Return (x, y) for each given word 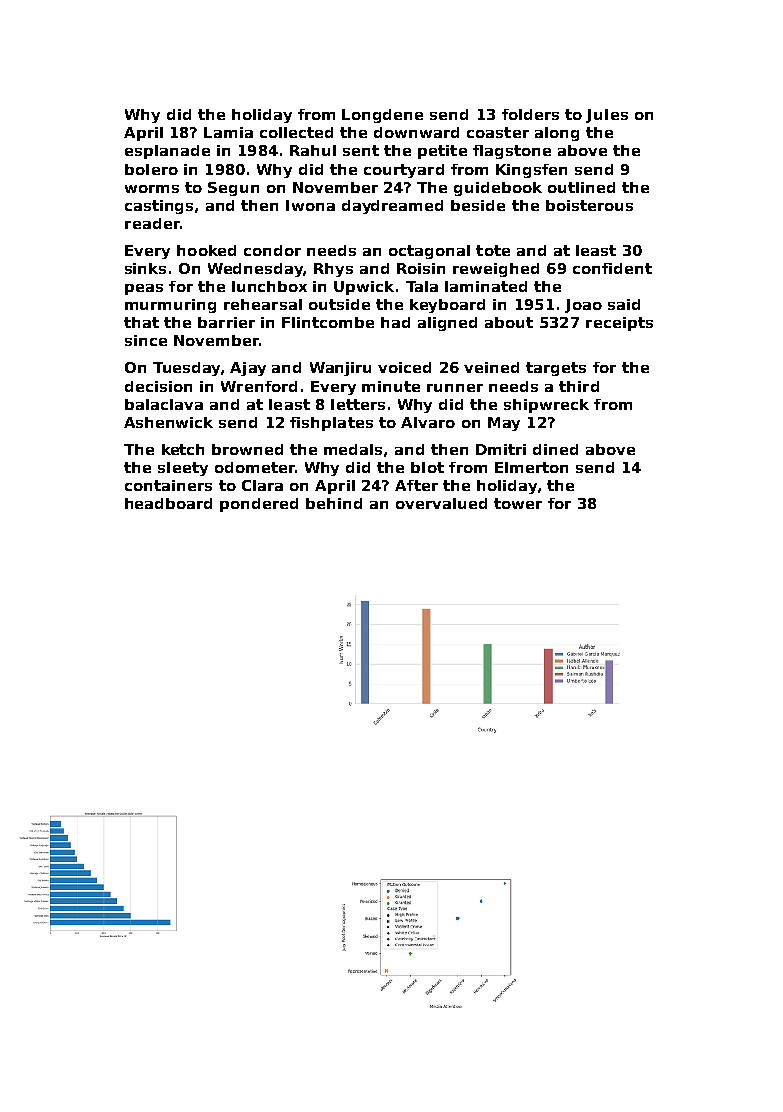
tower (518, 503)
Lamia (228, 132)
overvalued (441, 503)
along (557, 134)
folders (530, 114)
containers (168, 485)
